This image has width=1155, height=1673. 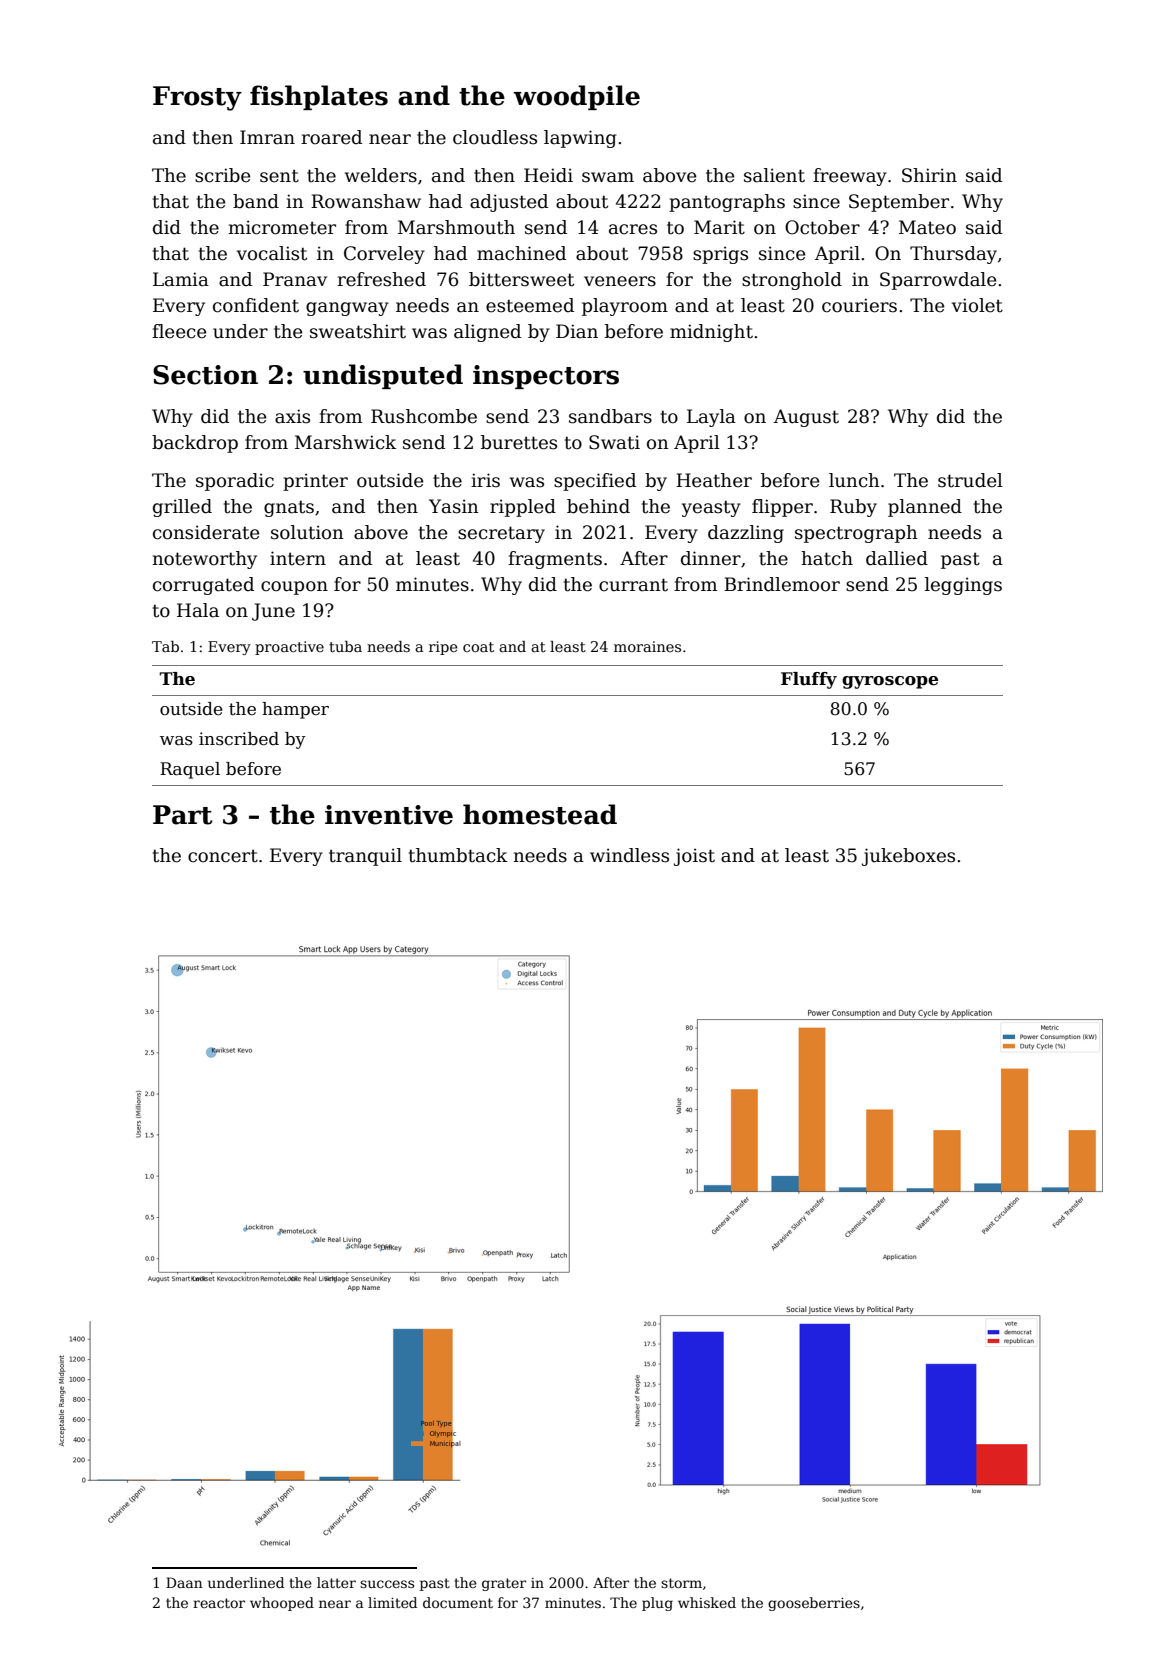 What do you see at coordinates (307, 532) in the image?
I see `solution` at bounding box center [307, 532].
